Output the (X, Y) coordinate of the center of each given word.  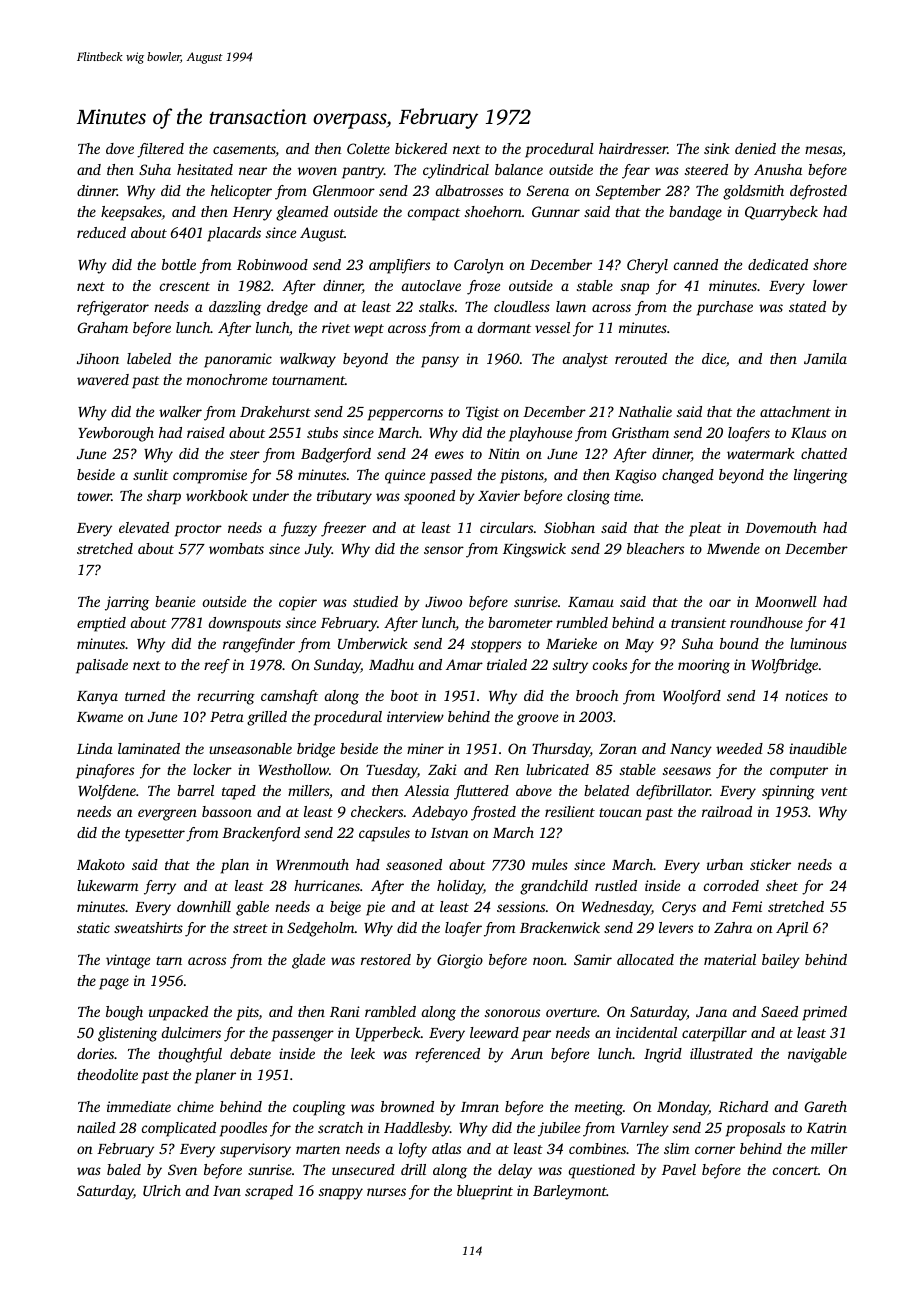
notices (806, 695)
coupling (319, 1108)
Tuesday (391, 771)
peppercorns (405, 415)
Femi (747, 906)
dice (714, 358)
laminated (149, 748)
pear (536, 1036)
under (271, 495)
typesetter (155, 835)
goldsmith (753, 192)
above (534, 790)
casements (244, 151)
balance (519, 169)
